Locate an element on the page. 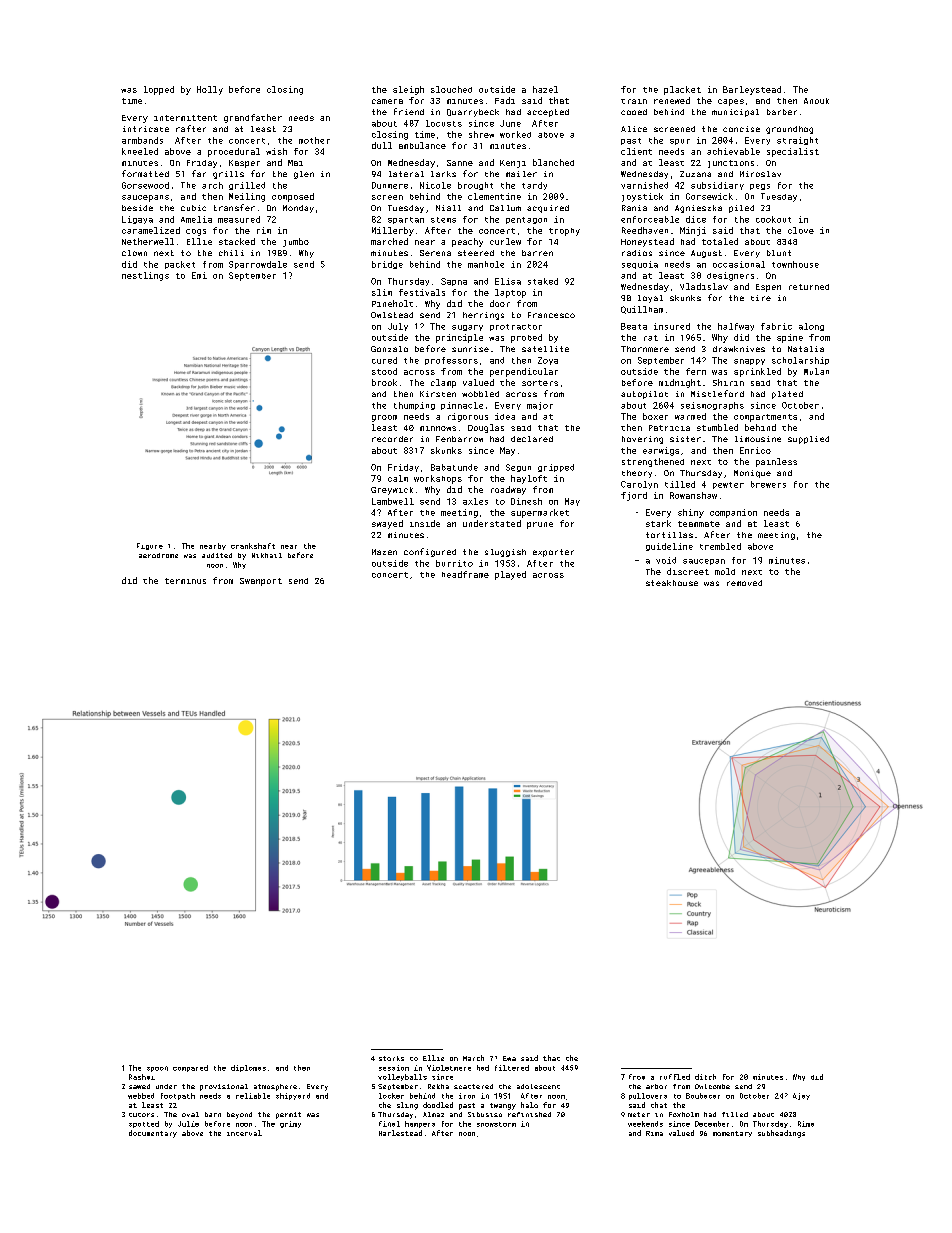 This page has width=952, height=1233. ditch is located at coordinates (705, 1077).
